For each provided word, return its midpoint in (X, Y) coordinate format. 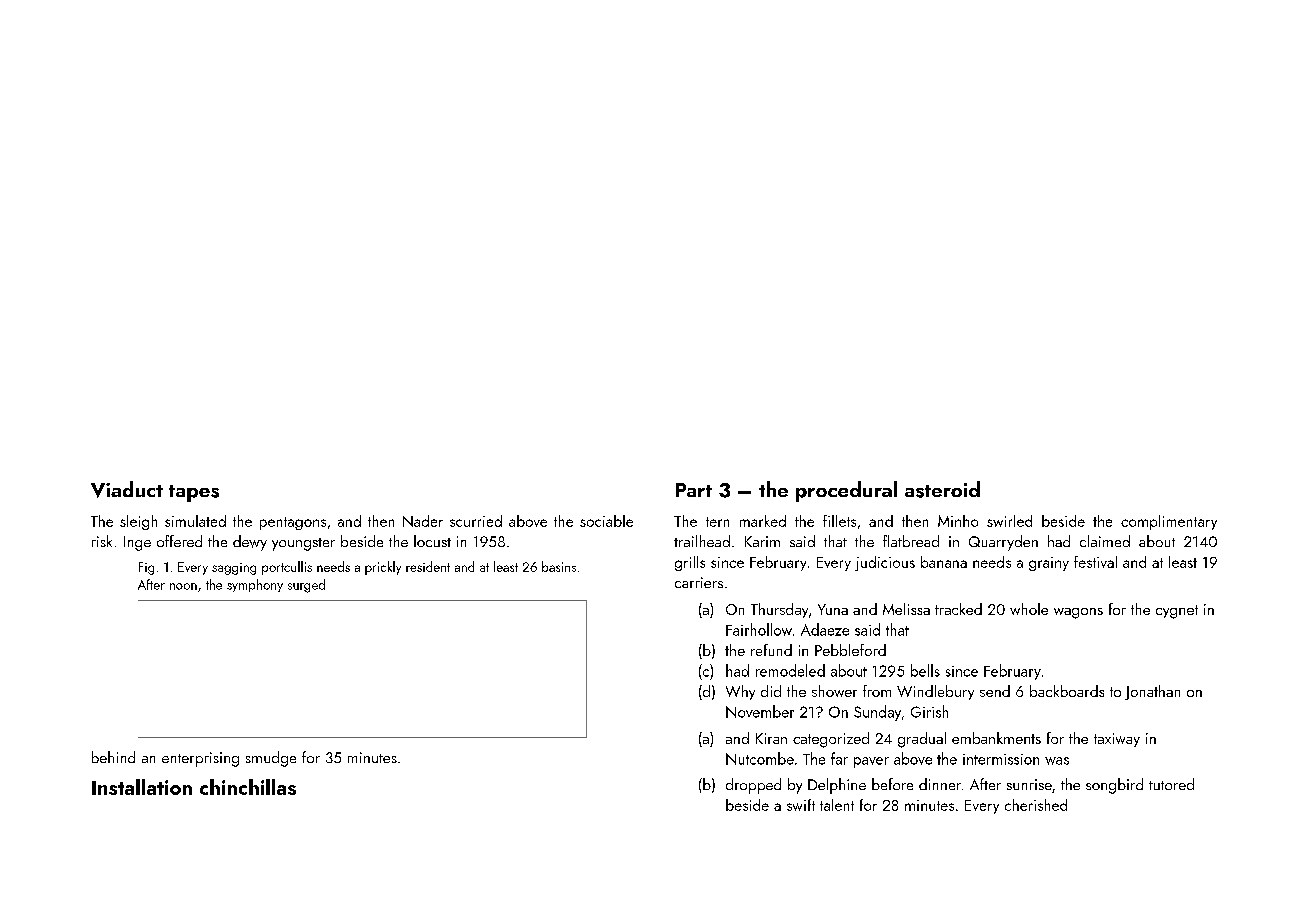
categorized (831, 740)
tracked (958, 609)
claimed (1105, 541)
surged (306, 586)
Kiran (771, 738)
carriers (699, 582)
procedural (846, 491)
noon (183, 586)
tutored (1171, 784)
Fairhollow (759, 629)
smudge (271, 759)
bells (925, 670)
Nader (423, 521)
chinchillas (248, 787)
